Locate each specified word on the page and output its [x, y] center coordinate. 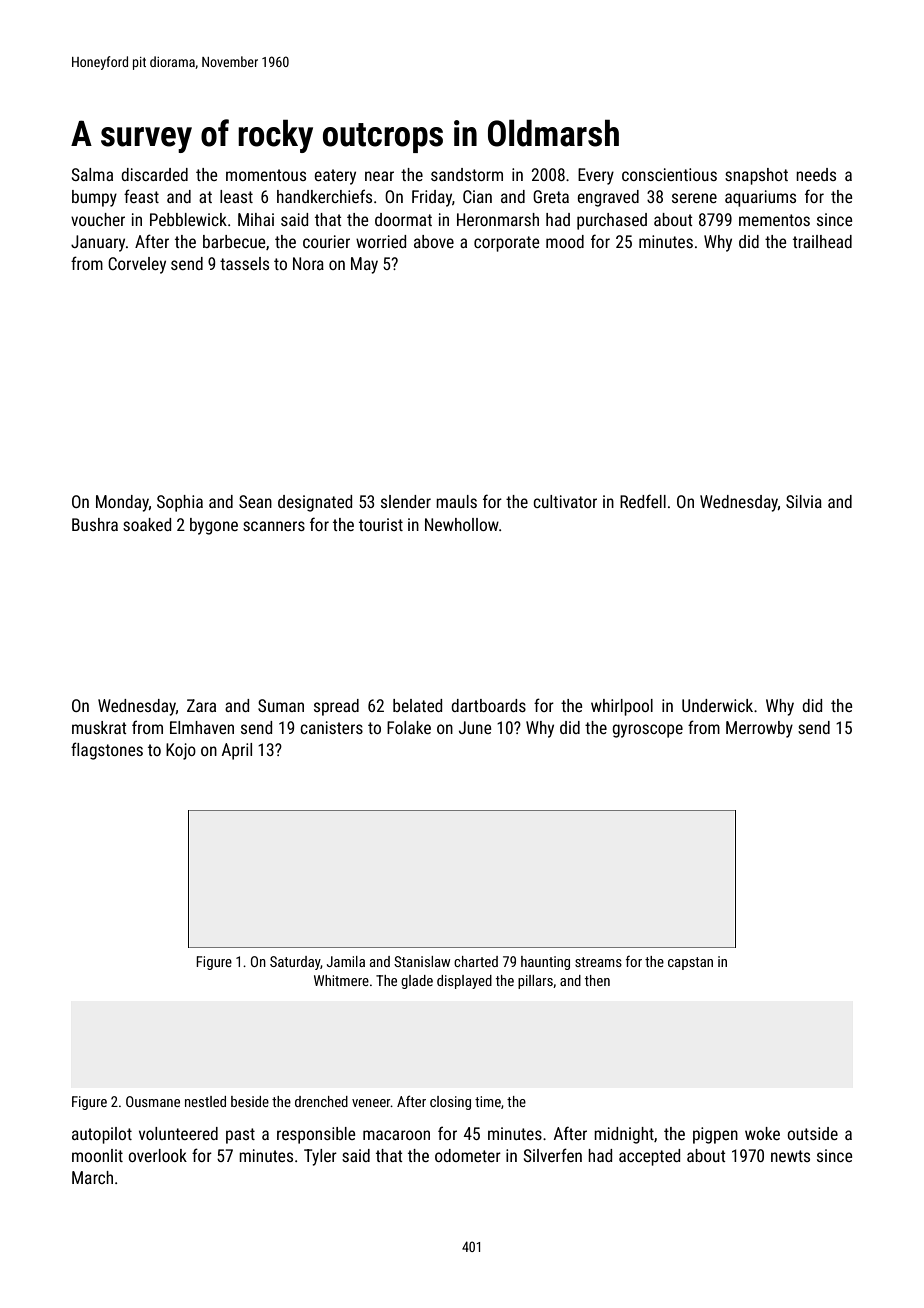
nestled [205, 1101]
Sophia [180, 503]
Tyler [320, 1157]
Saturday [295, 963]
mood [565, 241]
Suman [281, 705]
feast [141, 196]
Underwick [717, 705]
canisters [331, 727]
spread [336, 707]
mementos [774, 220]
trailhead [822, 241]
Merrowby [759, 729]
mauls [456, 501]
